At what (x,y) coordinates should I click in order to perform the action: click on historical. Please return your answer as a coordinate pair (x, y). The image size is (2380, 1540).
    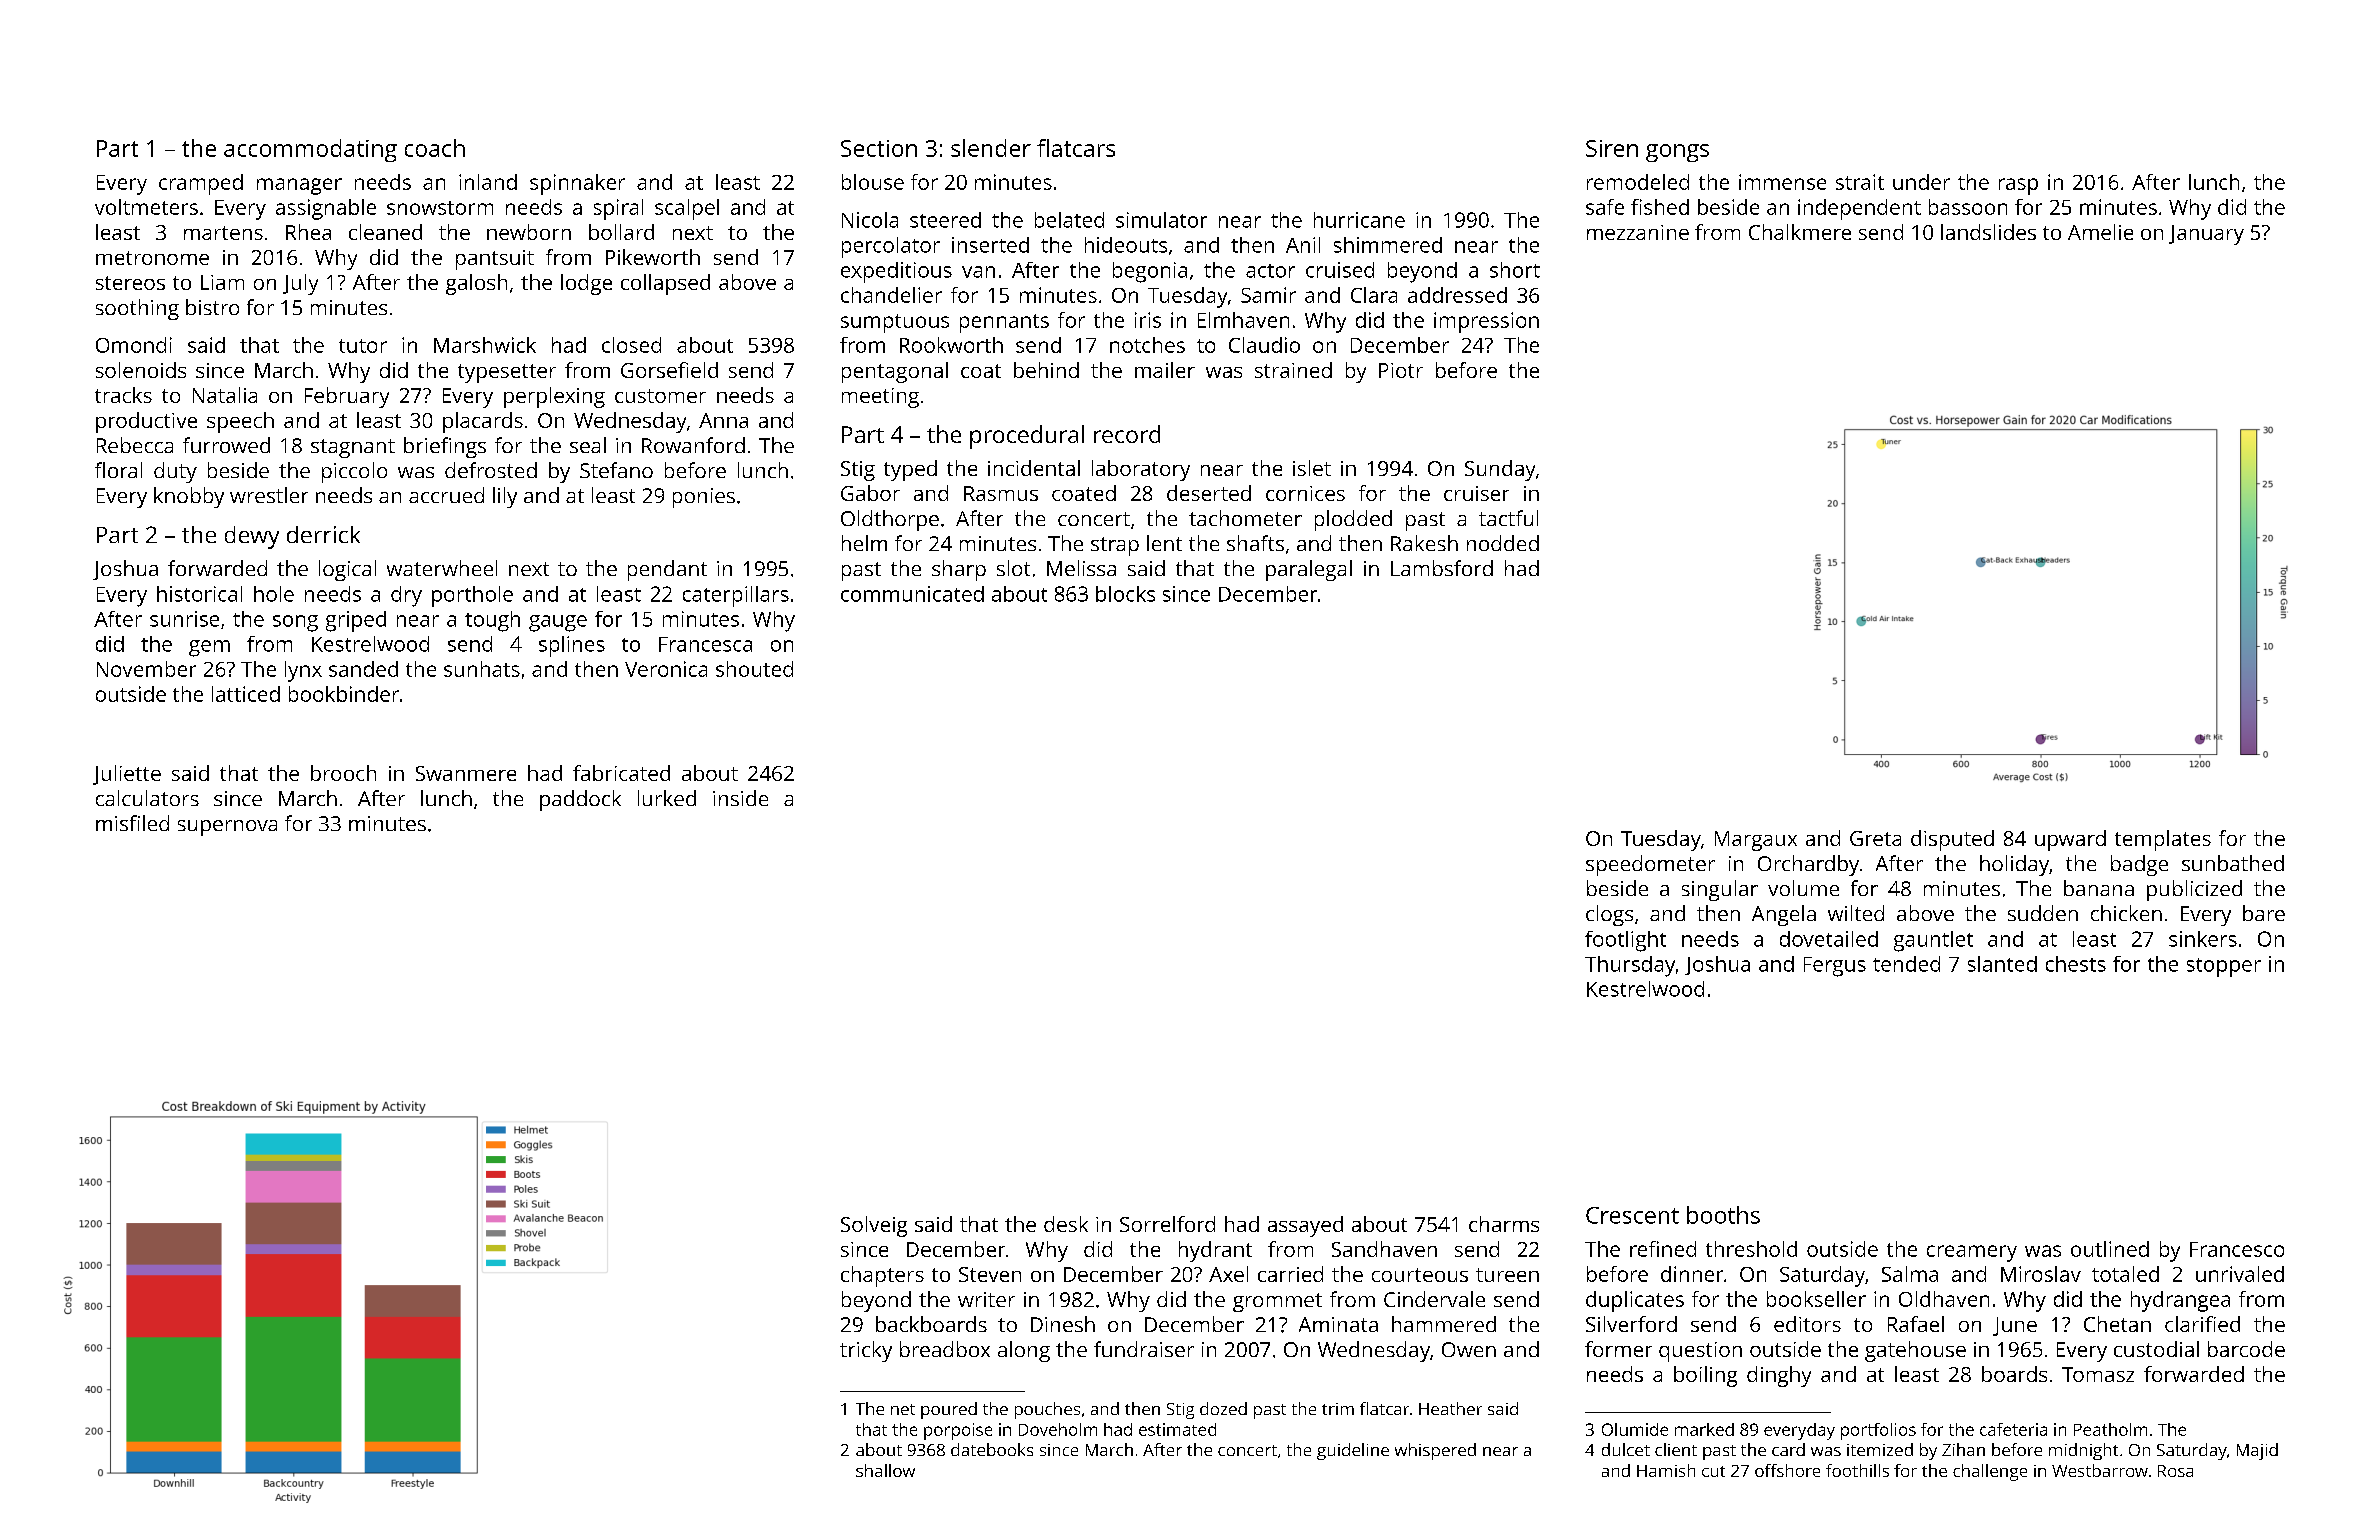
    Looking at the image, I should click on (199, 594).
